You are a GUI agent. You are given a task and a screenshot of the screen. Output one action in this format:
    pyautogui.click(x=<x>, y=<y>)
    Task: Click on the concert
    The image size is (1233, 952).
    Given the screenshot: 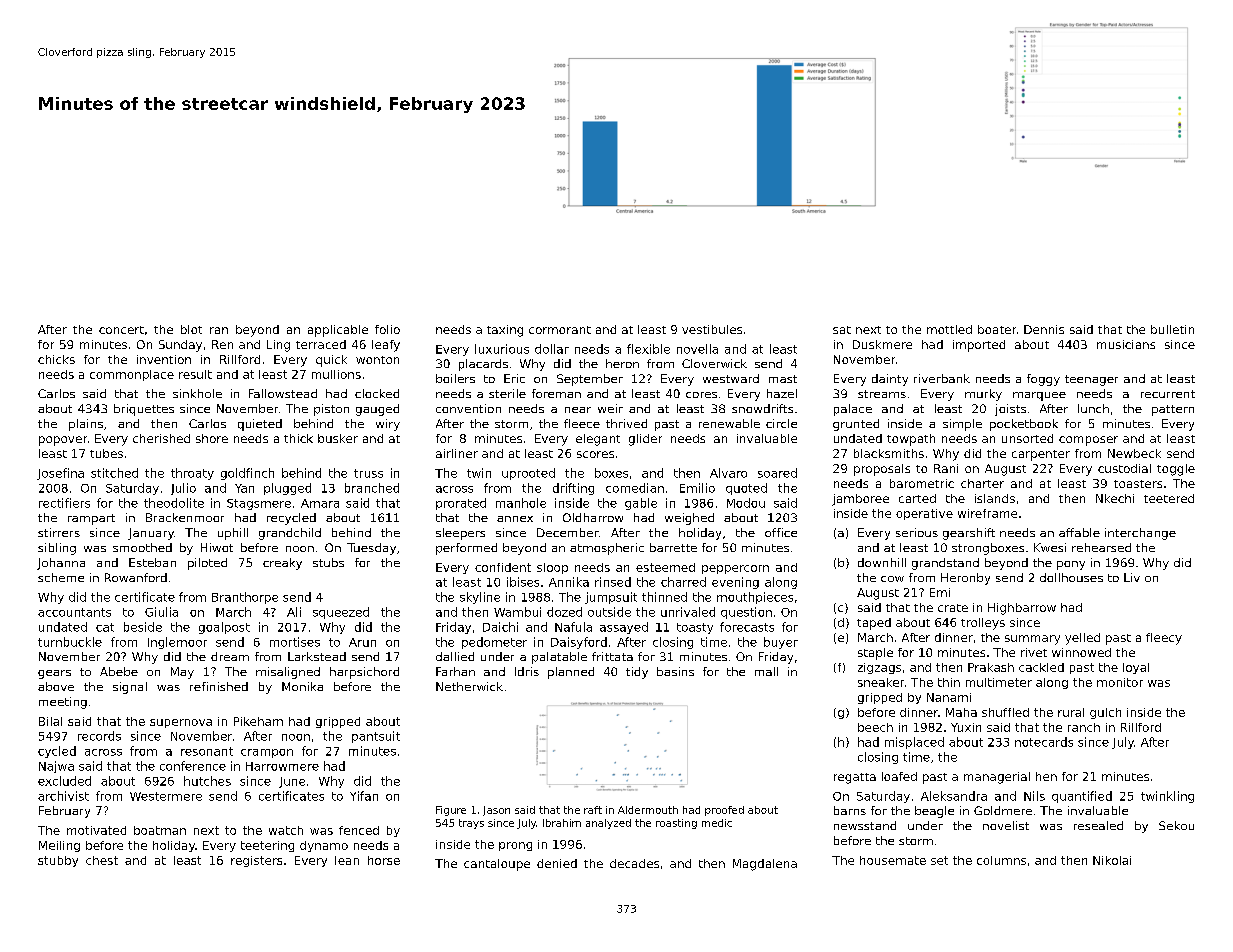 What is the action you would take?
    pyautogui.click(x=121, y=330)
